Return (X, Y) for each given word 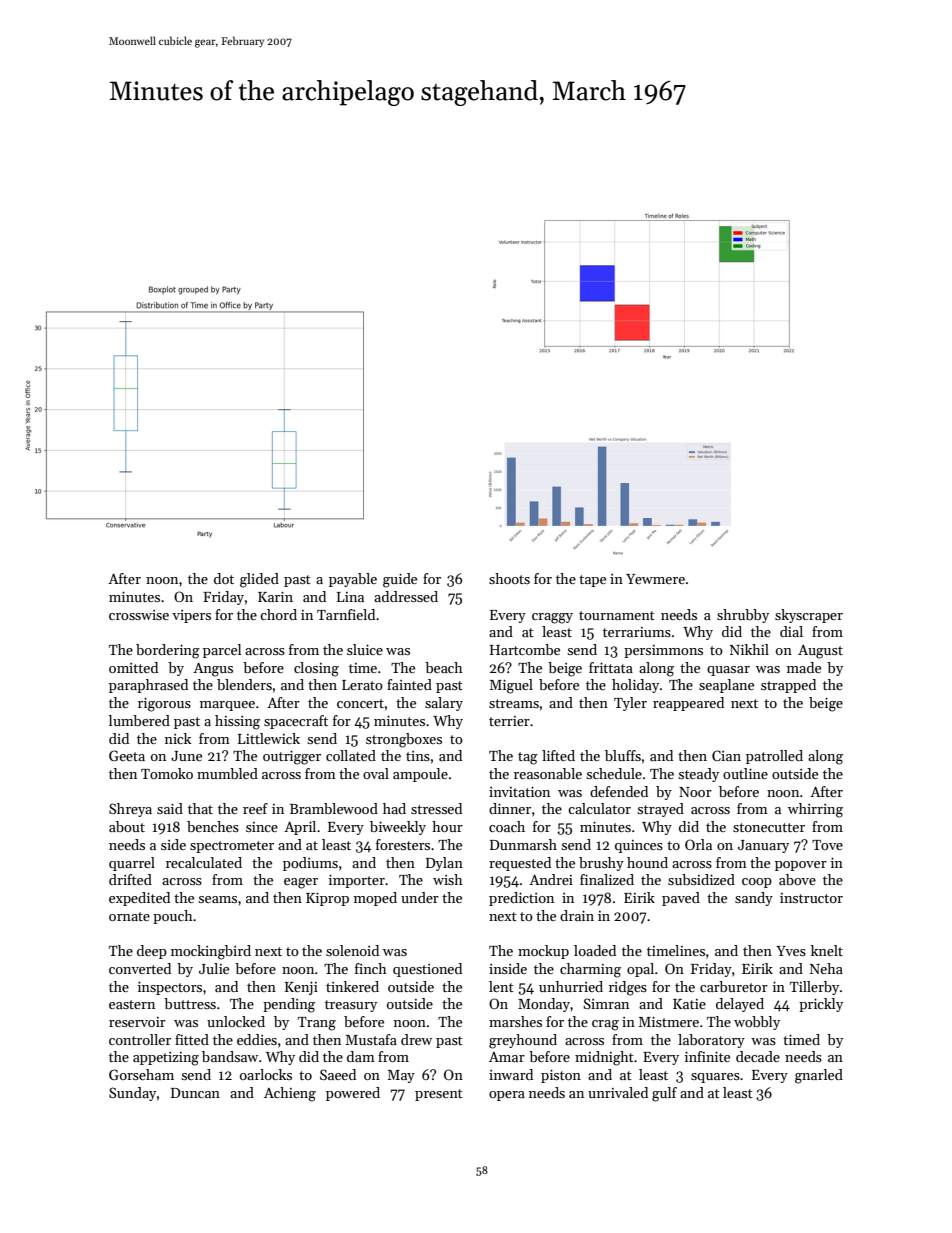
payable (353, 580)
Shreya (130, 810)
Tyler (630, 704)
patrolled (774, 757)
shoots (509, 578)
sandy (754, 899)
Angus (213, 670)
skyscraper (809, 616)
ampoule (420, 775)
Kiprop (327, 899)
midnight (604, 1058)
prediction (521, 899)
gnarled (819, 1076)
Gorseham (141, 1074)
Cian (726, 755)
